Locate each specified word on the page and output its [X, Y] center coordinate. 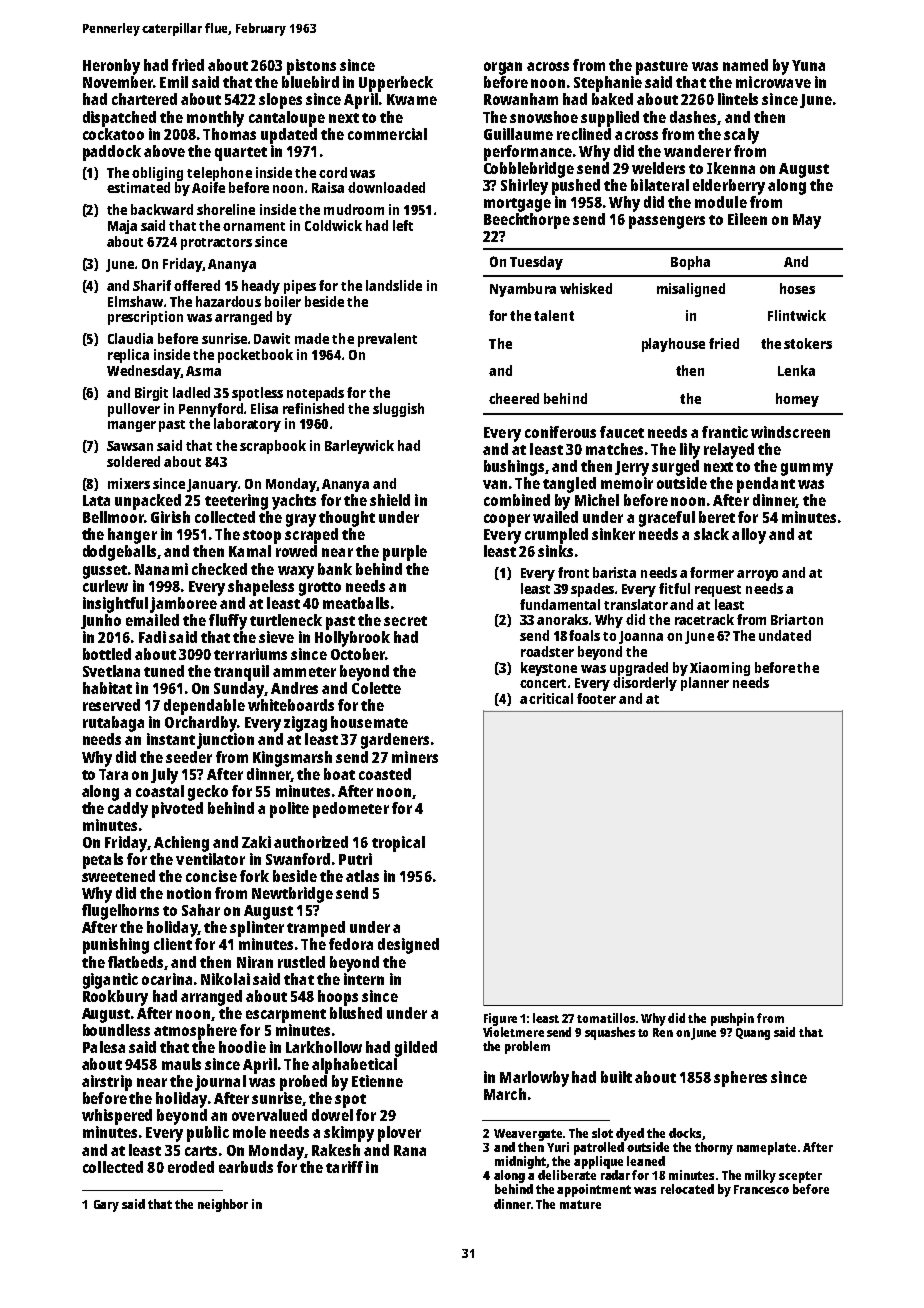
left [403, 225]
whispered [117, 1117]
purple [405, 553]
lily [690, 451]
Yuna [808, 65]
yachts [294, 502]
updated [289, 136]
